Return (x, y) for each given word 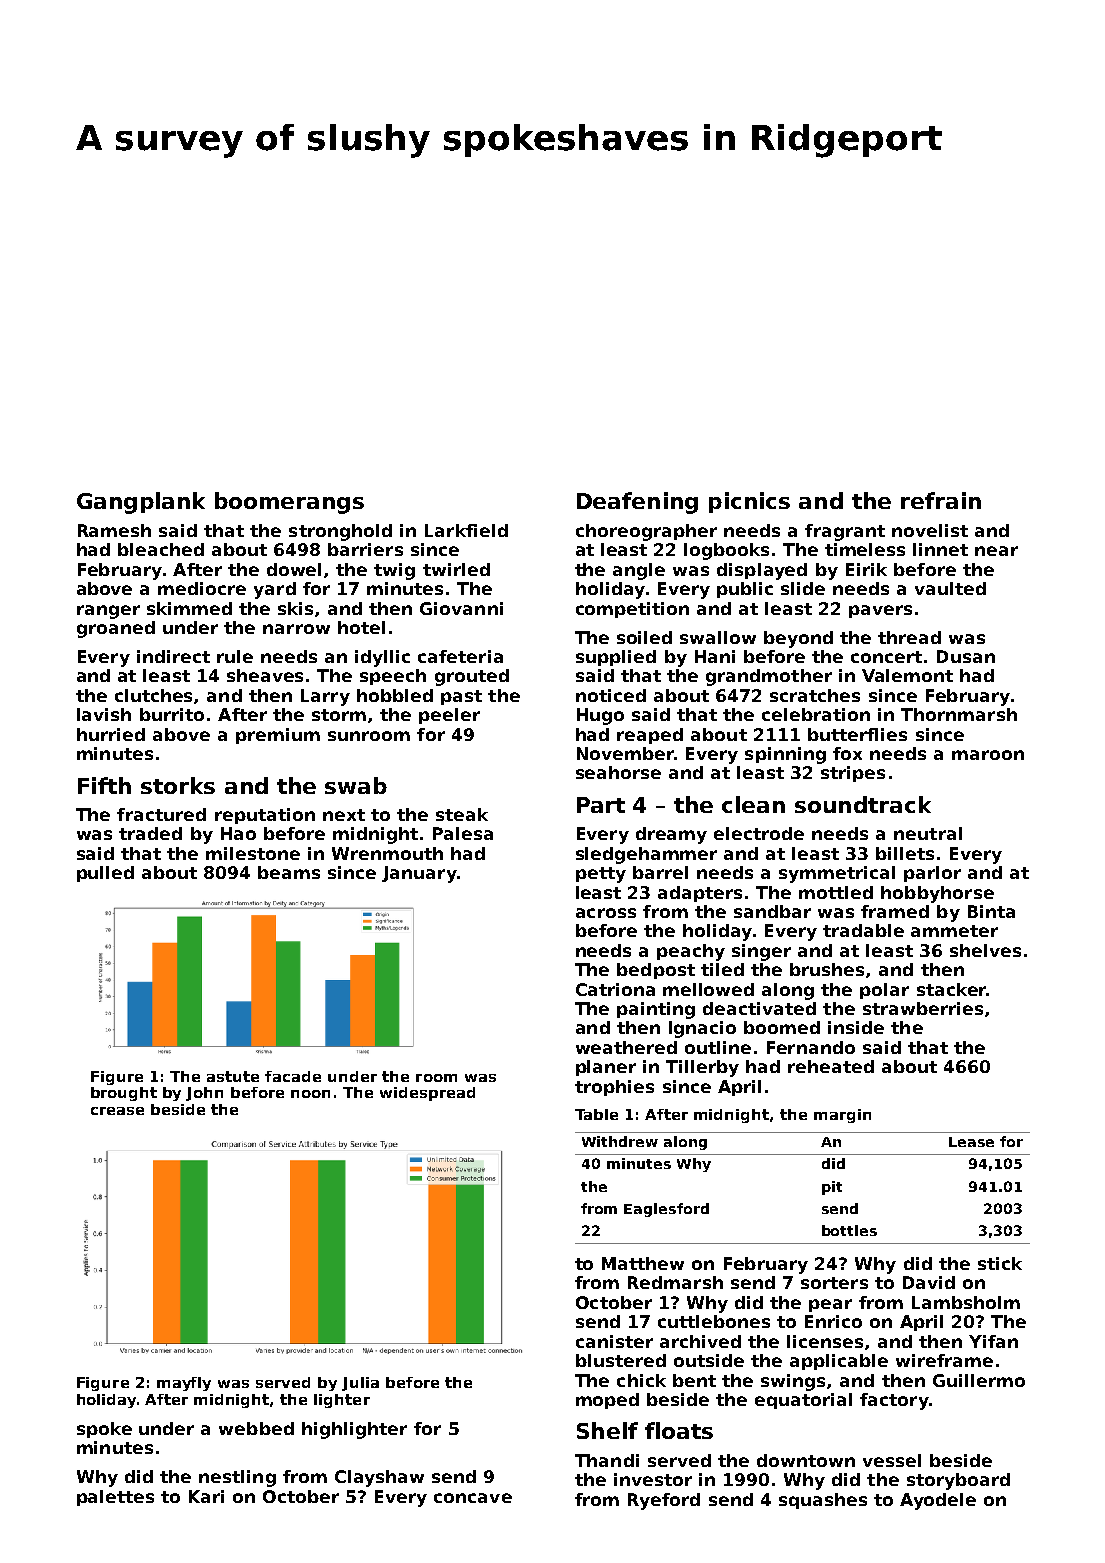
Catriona (615, 989)
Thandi (607, 1460)
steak (462, 814)
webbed (256, 1428)
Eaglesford (666, 1210)
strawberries (923, 1008)
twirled (456, 569)
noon (310, 1094)
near (996, 551)
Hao (238, 833)
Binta (991, 911)
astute (233, 1076)
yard (275, 590)
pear (830, 1305)
